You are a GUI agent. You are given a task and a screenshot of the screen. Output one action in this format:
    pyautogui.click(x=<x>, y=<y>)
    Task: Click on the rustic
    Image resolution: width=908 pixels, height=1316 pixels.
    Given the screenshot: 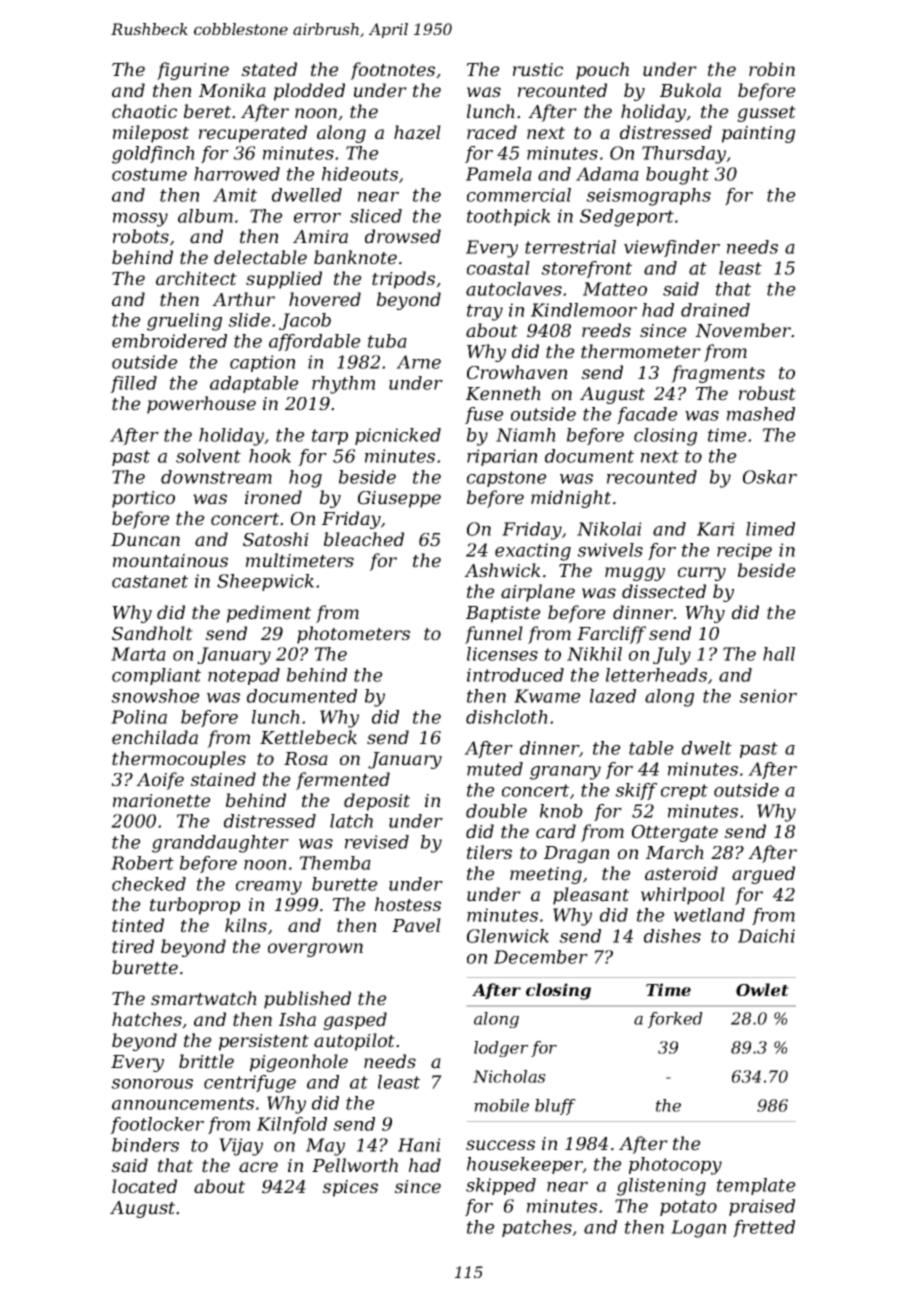 What is the action you would take?
    pyautogui.click(x=538, y=70)
